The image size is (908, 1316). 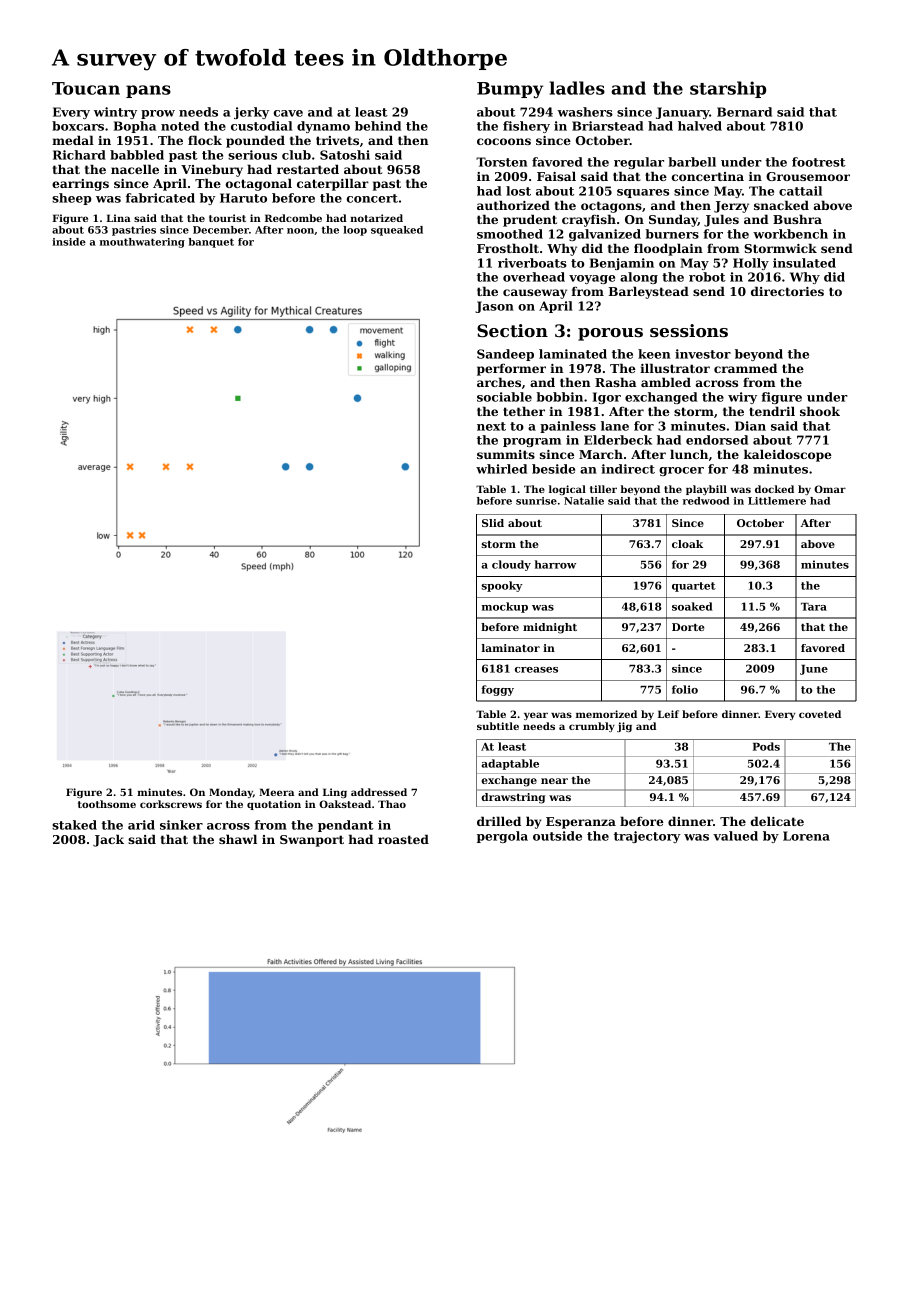 I want to click on toothsome, so click(x=107, y=804).
